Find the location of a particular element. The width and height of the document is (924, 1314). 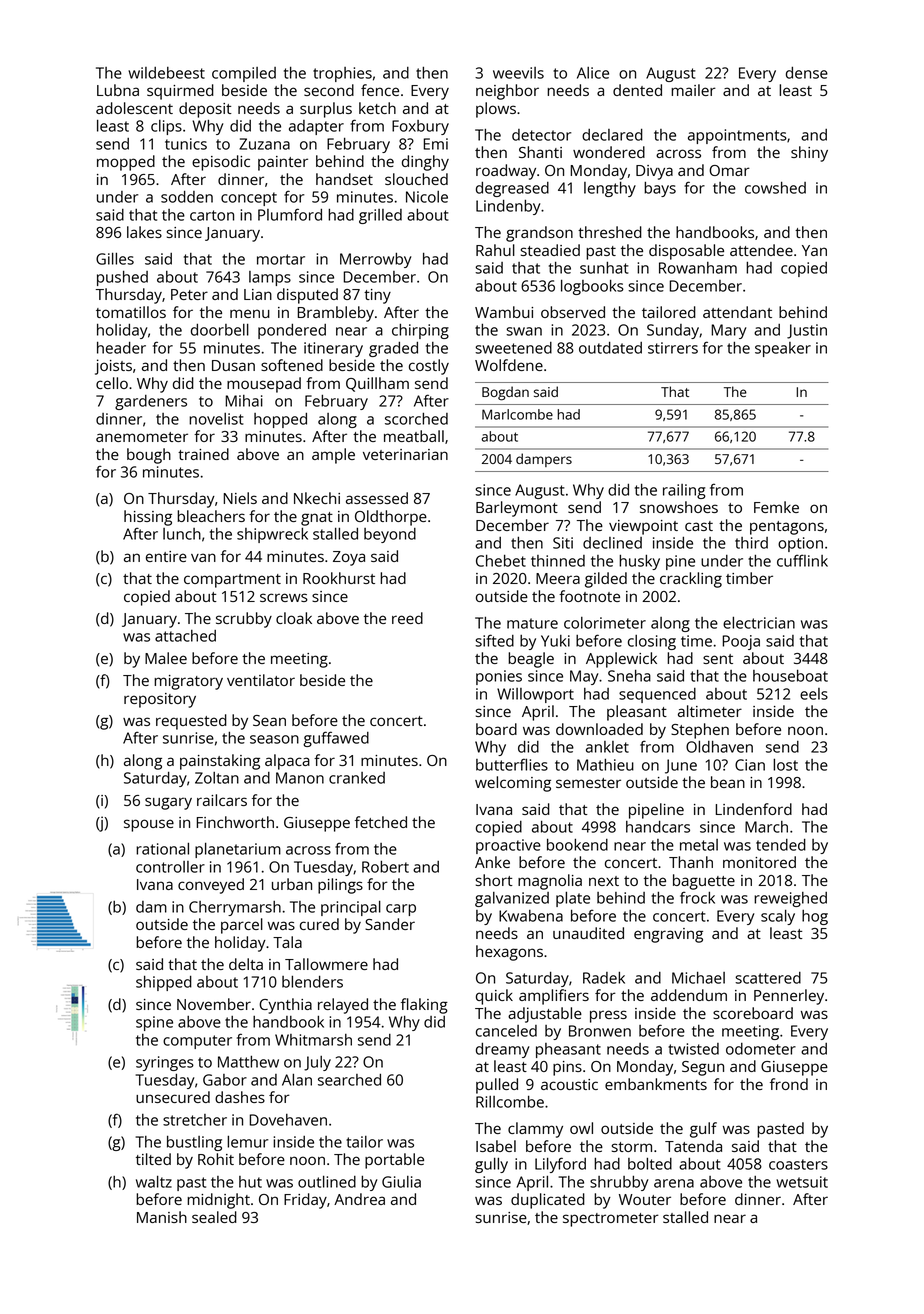

ventilator is located at coordinates (261, 680).
